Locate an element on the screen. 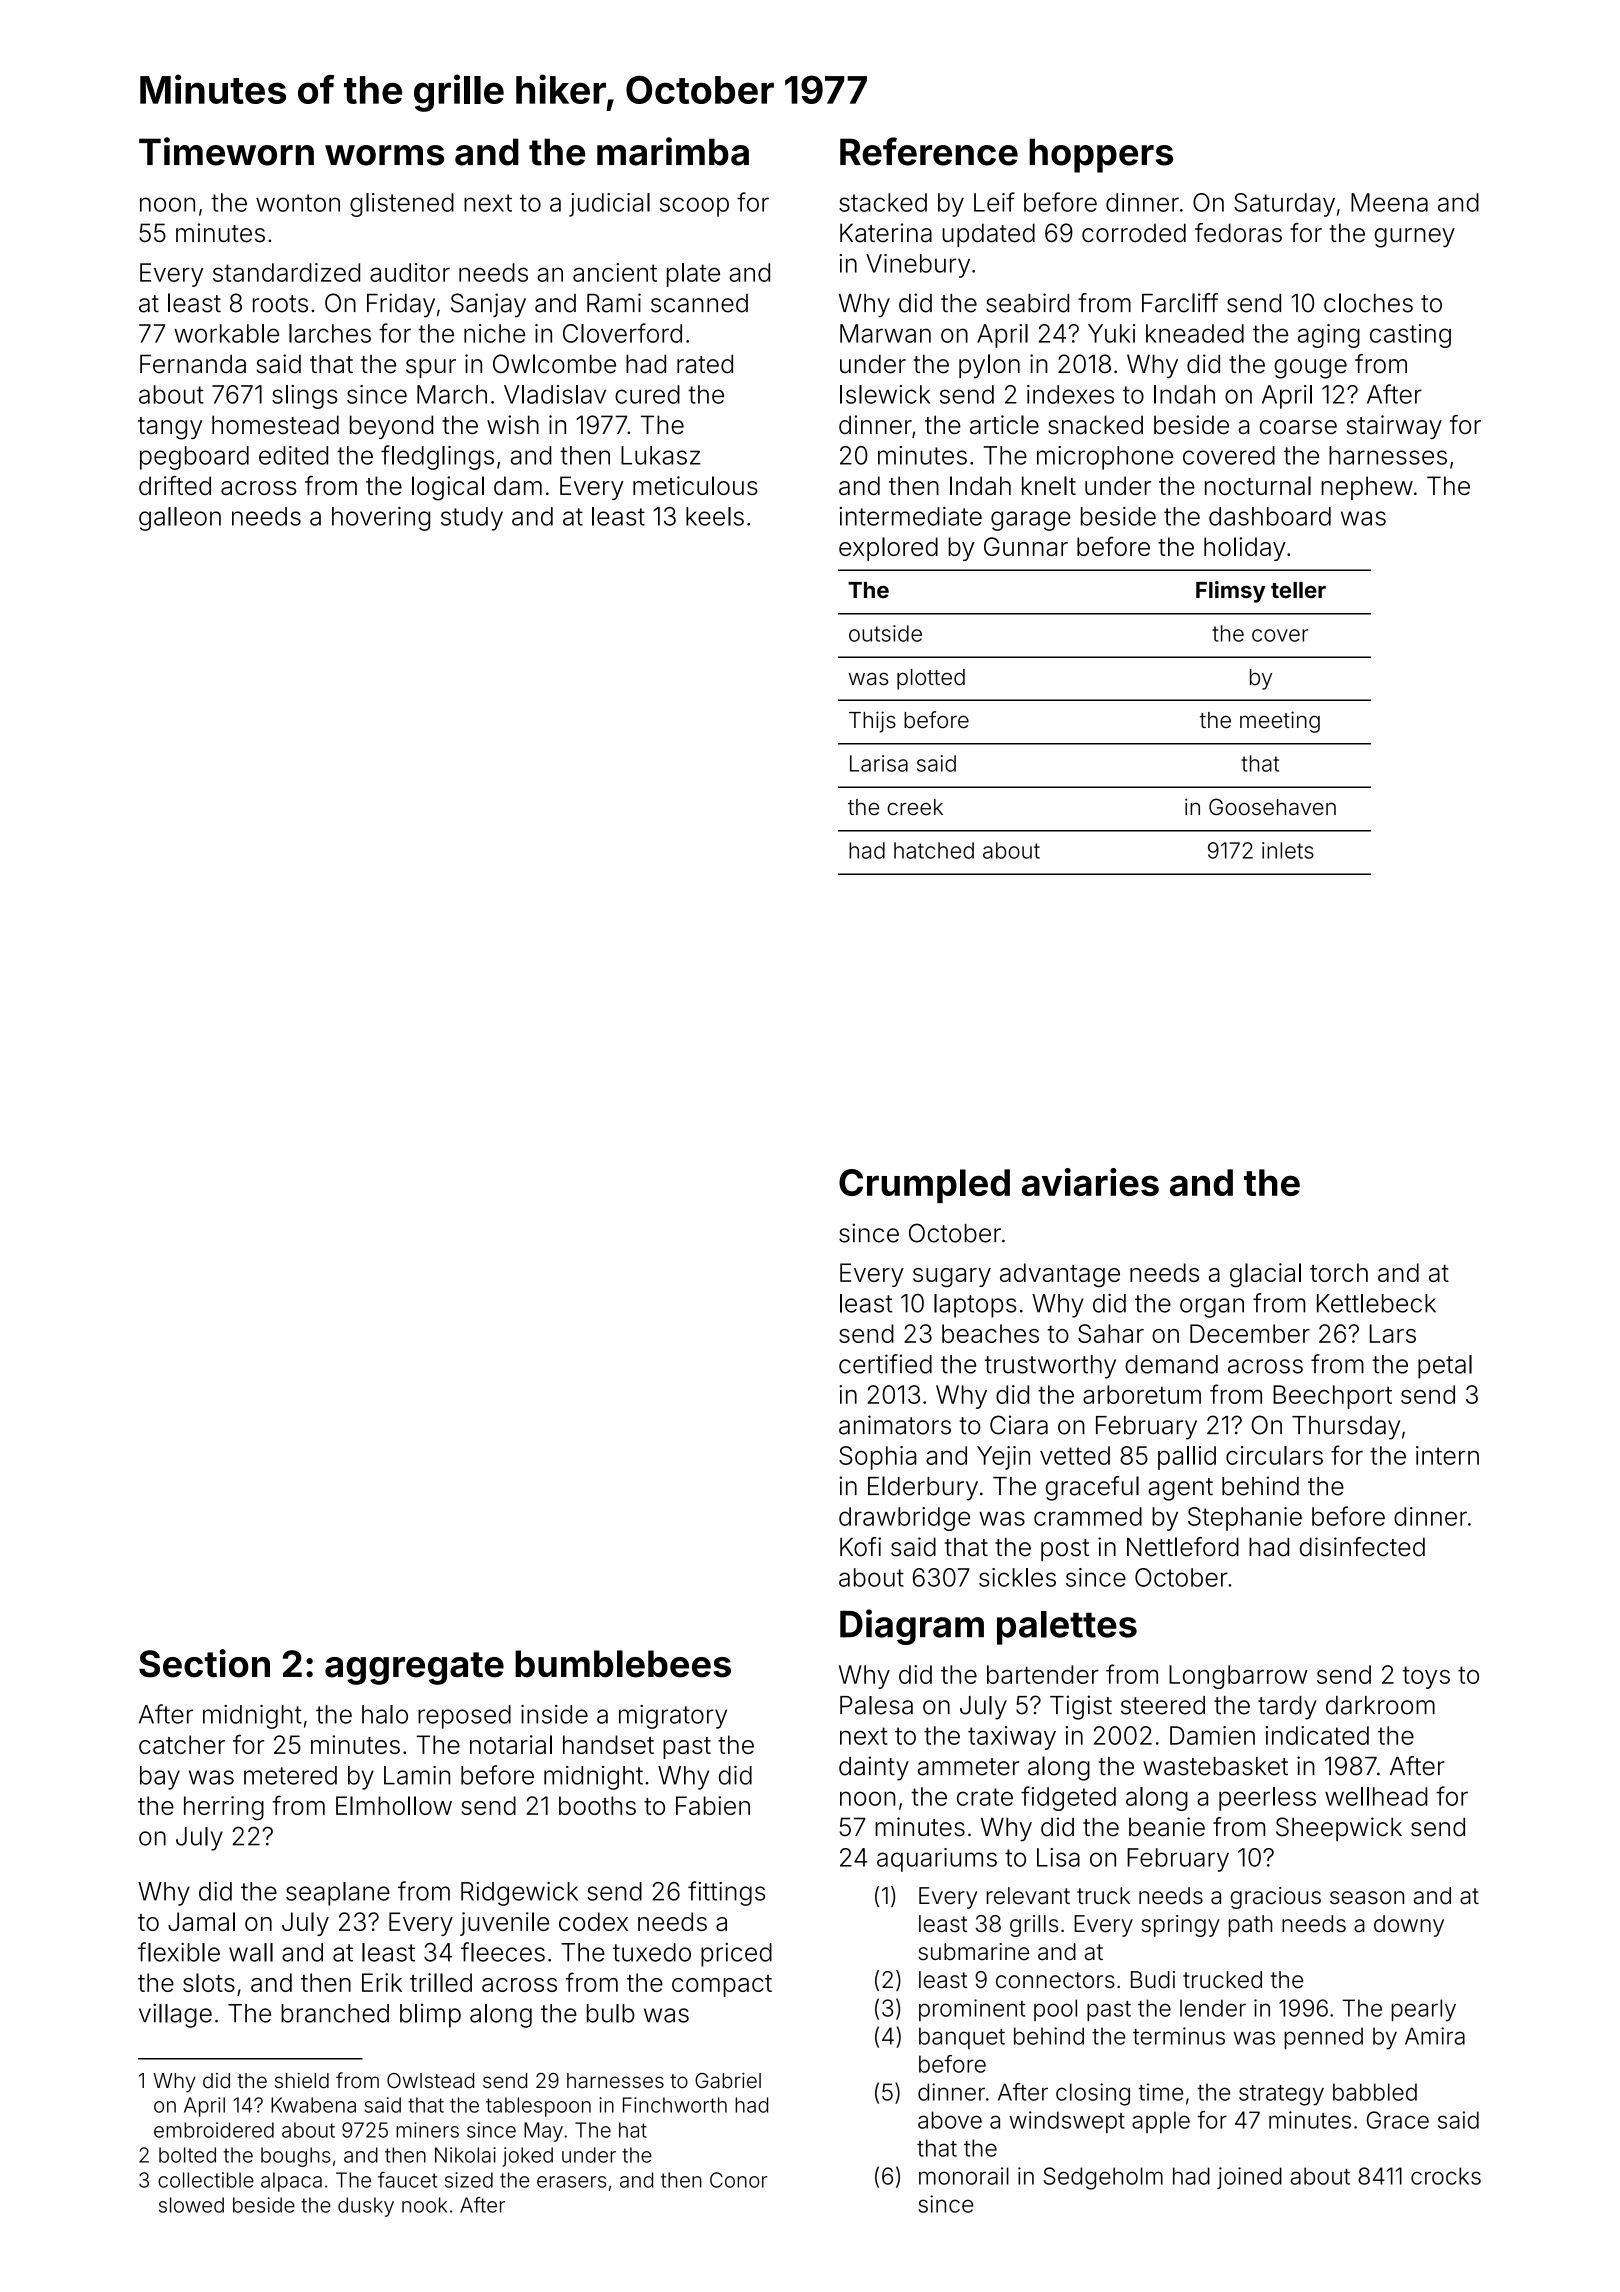 This screenshot has height=2292, width=1620. monorail is located at coordinates (964, 2176).
